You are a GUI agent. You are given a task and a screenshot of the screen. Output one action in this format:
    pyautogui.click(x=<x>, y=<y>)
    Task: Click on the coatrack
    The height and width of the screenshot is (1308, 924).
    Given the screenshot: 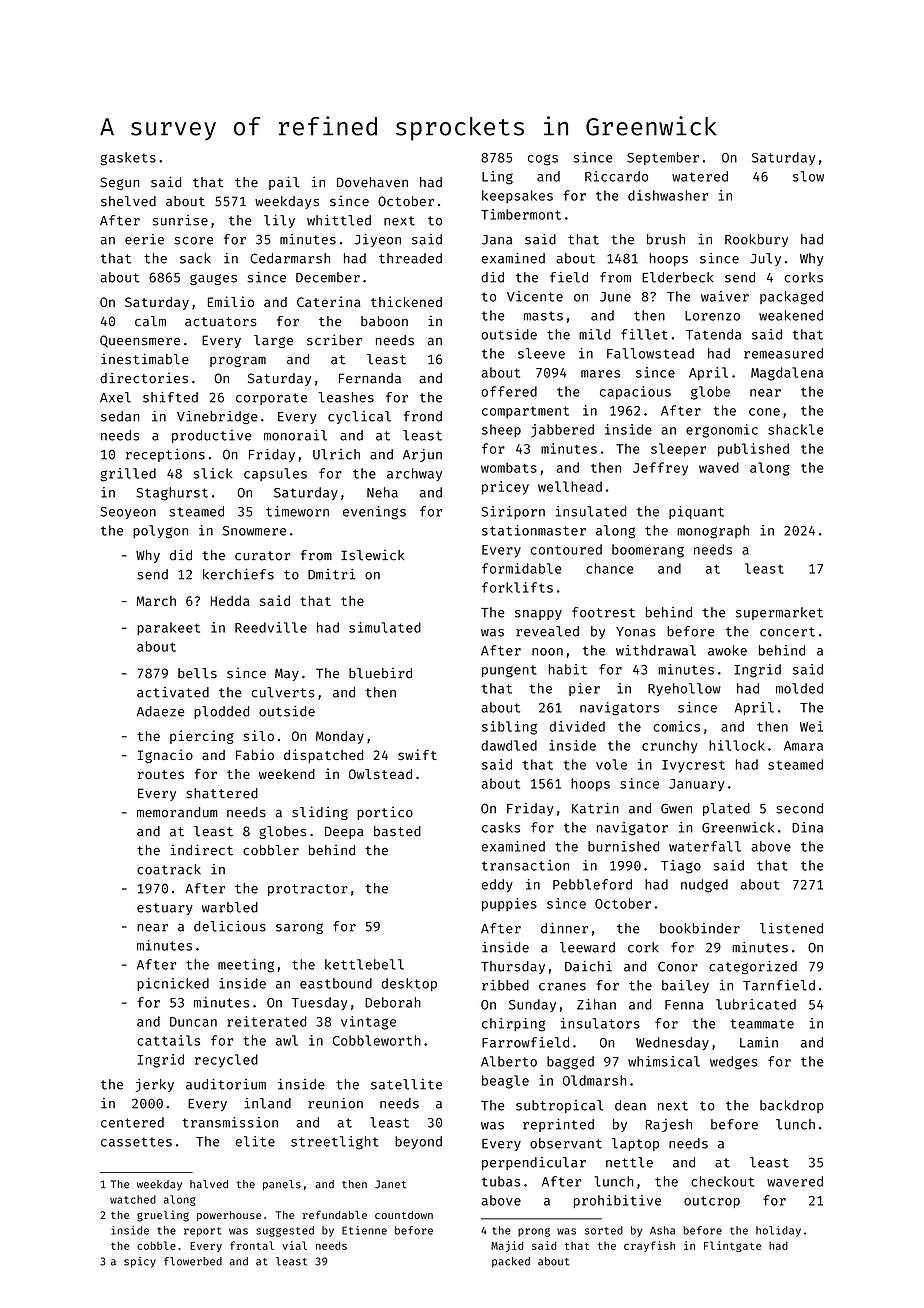 What is the action you would take?
    pyautogui.click(x=169, y=869)
